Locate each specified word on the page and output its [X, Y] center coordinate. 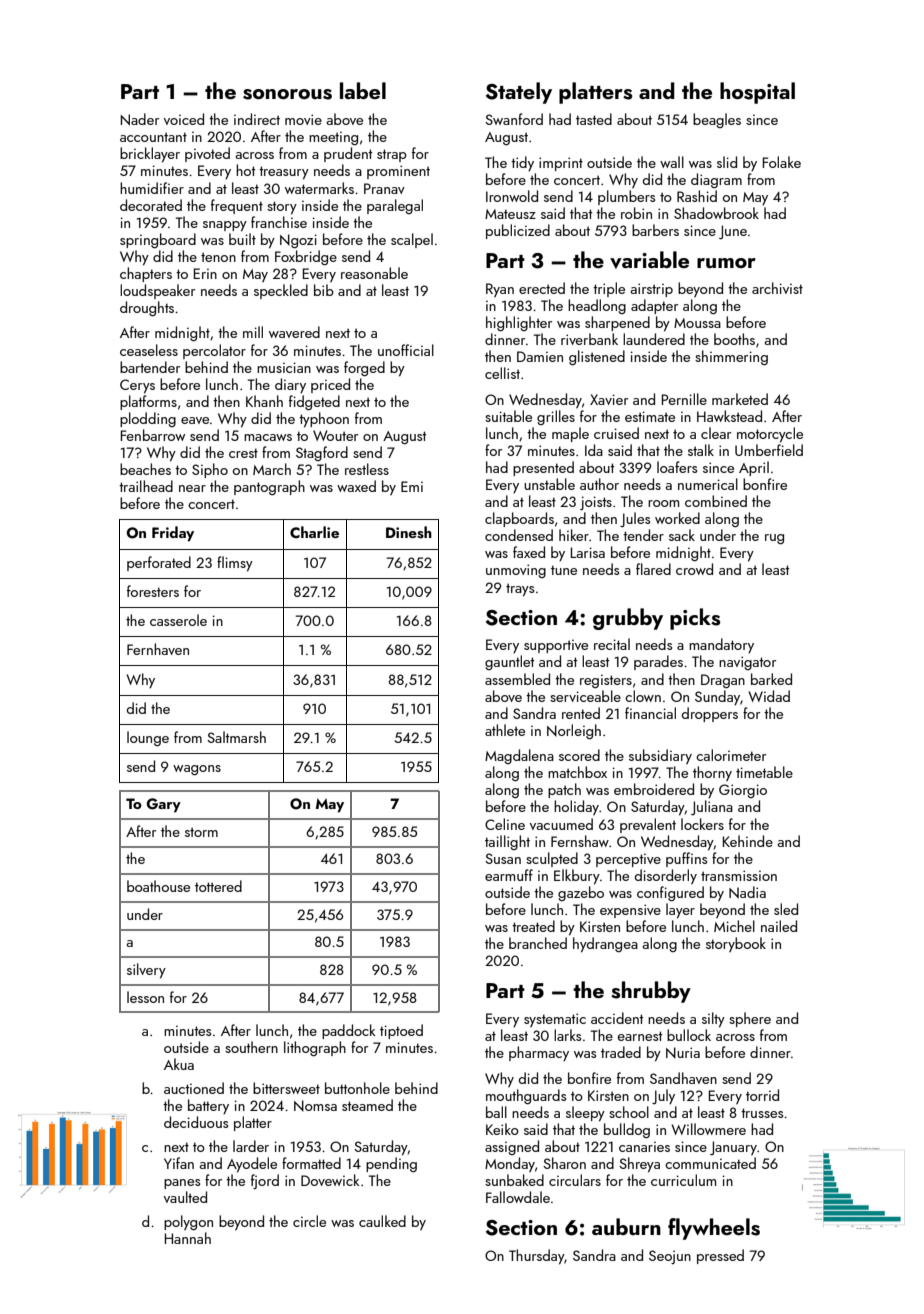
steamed [367, 1105]
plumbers [626, 197]
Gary [164, 805]
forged [364, 368]
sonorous [287, 94]
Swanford [514, 119]
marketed [740, 399]
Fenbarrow [153, 435]
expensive [630, 911]
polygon [188, 1222]
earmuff [509, 875]
